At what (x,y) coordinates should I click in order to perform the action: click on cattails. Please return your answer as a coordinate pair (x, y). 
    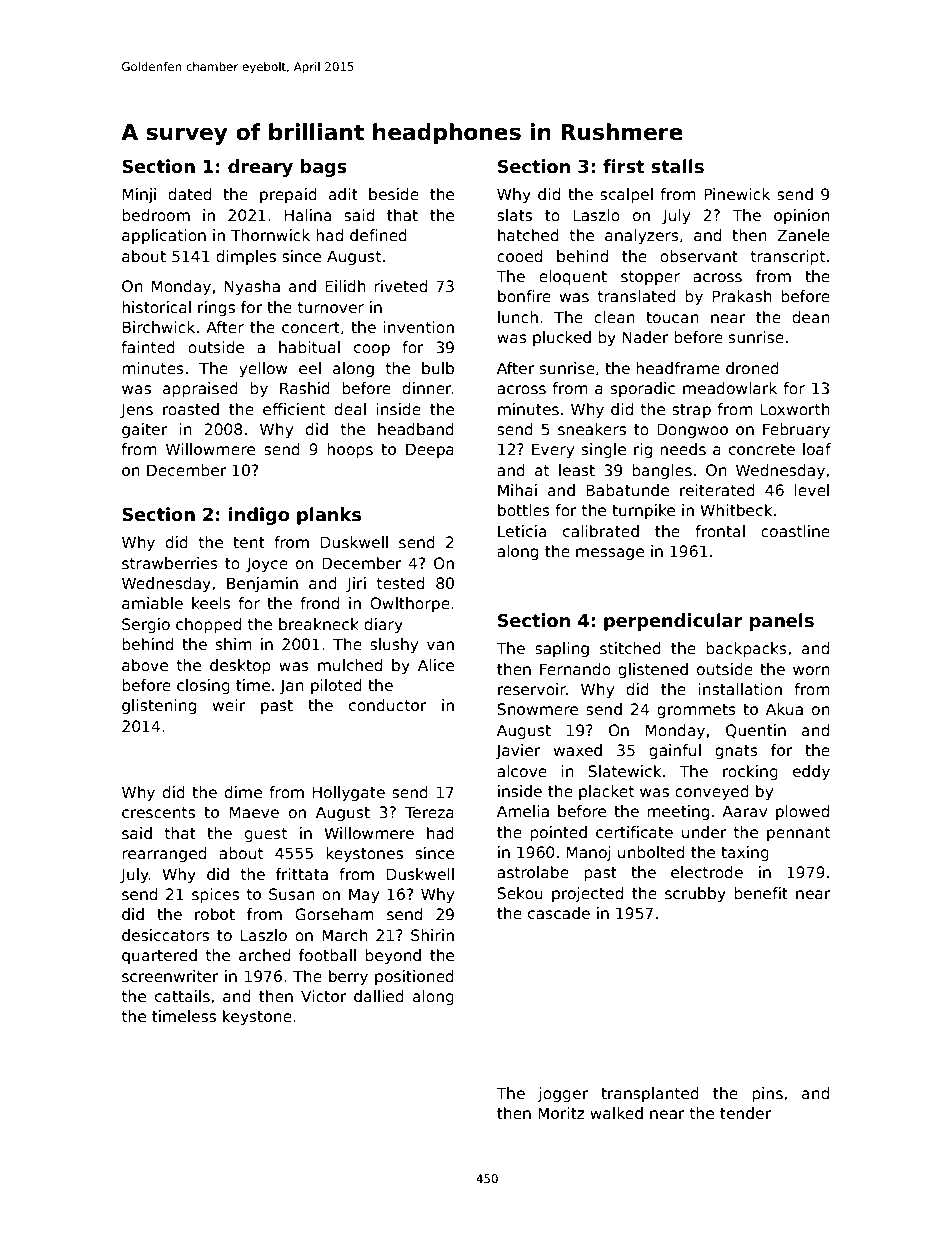
    Looking at the image, I should click on (182, 996).
